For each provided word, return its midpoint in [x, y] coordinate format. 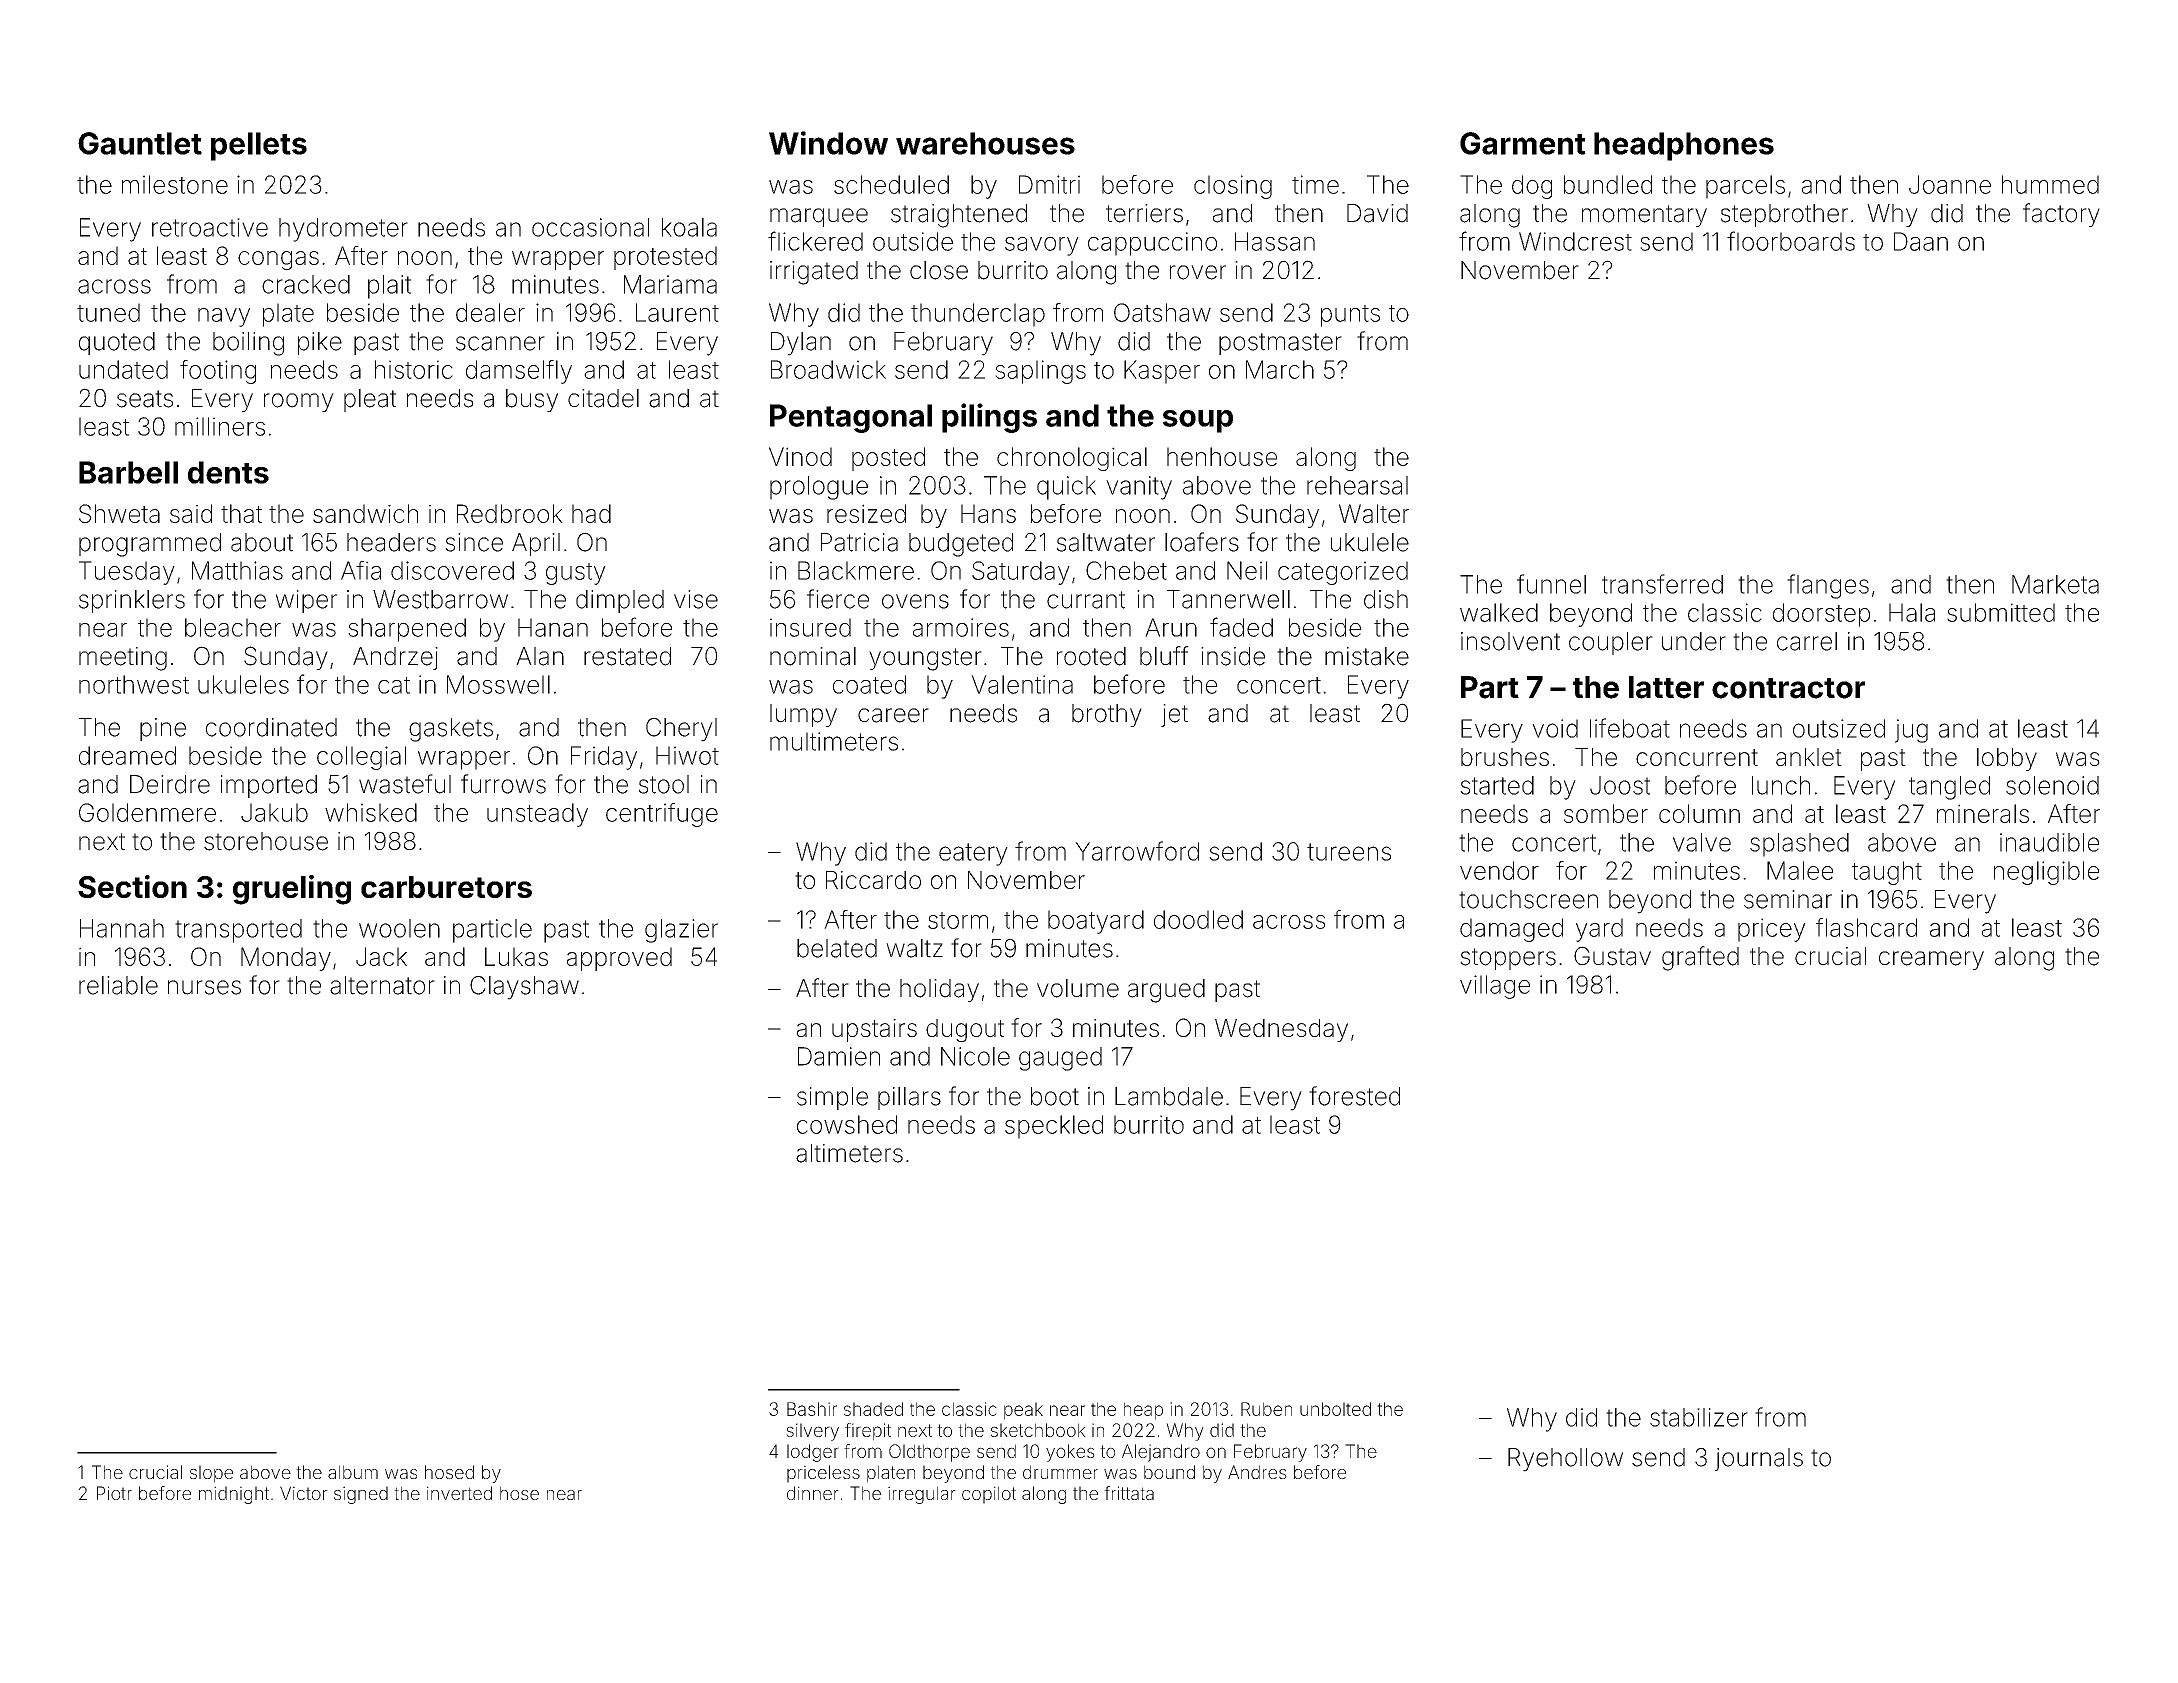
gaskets [451, 730]
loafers [1202, 542]
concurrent [1697, 757]
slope [211, 1474]
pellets [259, 146]
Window [828, 143]
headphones [1684, 146]
